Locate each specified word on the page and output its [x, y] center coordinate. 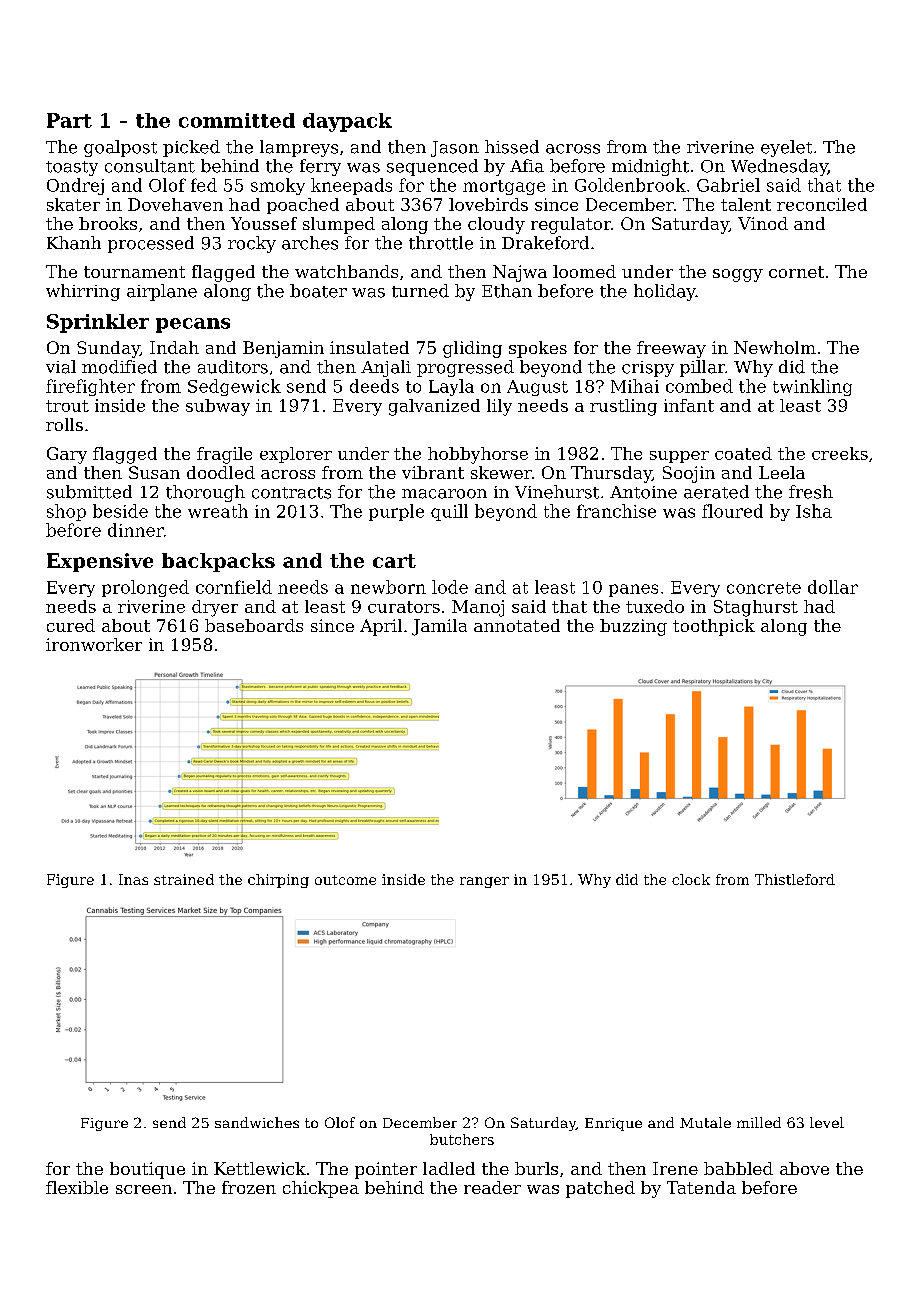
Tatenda [701, 1187]
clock [691, 879]
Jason [455, 149]
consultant [150, 166]
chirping [278, 881]
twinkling [812, 387]
